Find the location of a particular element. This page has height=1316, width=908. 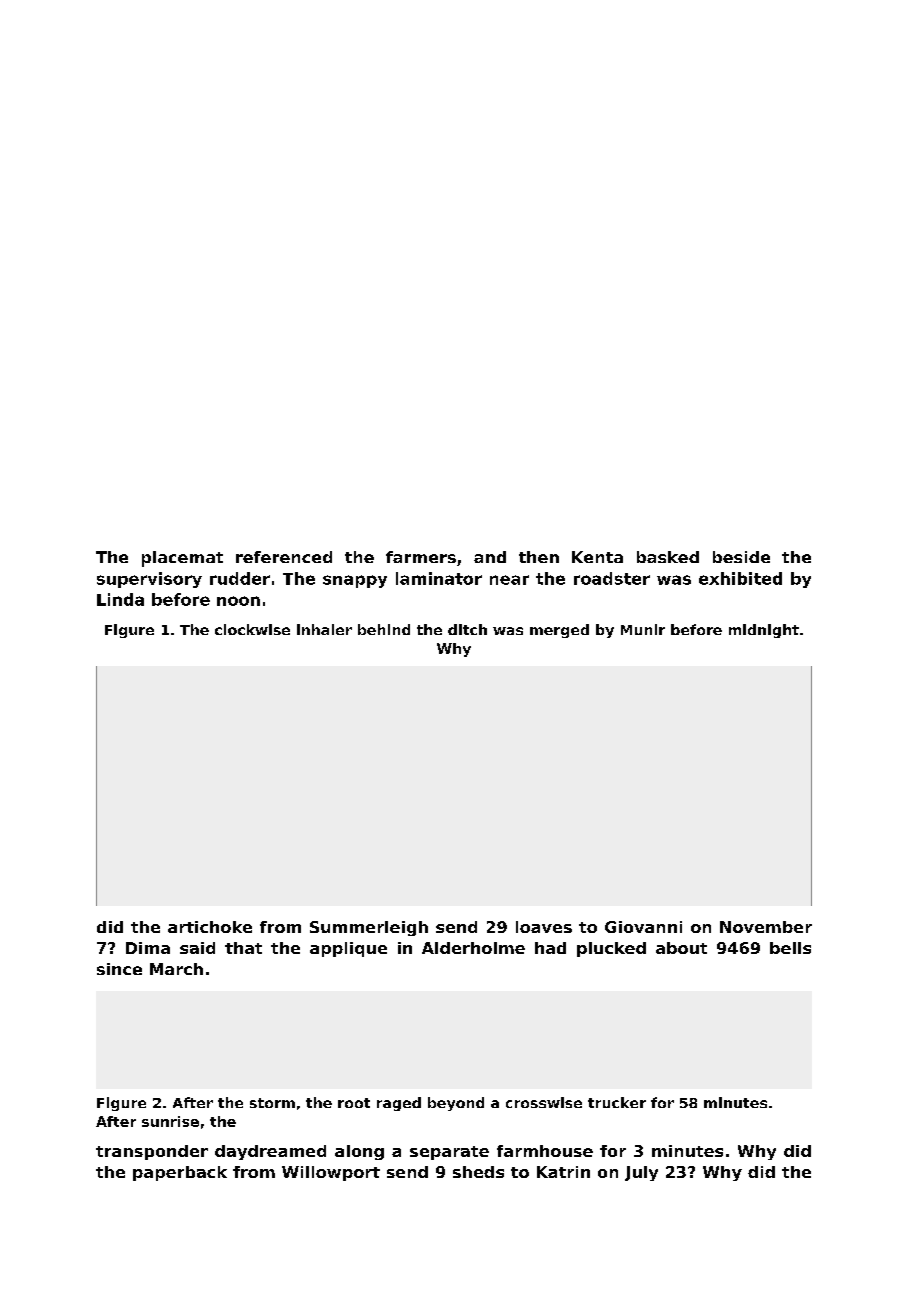

laminator is located at coordinates (439, 578).
